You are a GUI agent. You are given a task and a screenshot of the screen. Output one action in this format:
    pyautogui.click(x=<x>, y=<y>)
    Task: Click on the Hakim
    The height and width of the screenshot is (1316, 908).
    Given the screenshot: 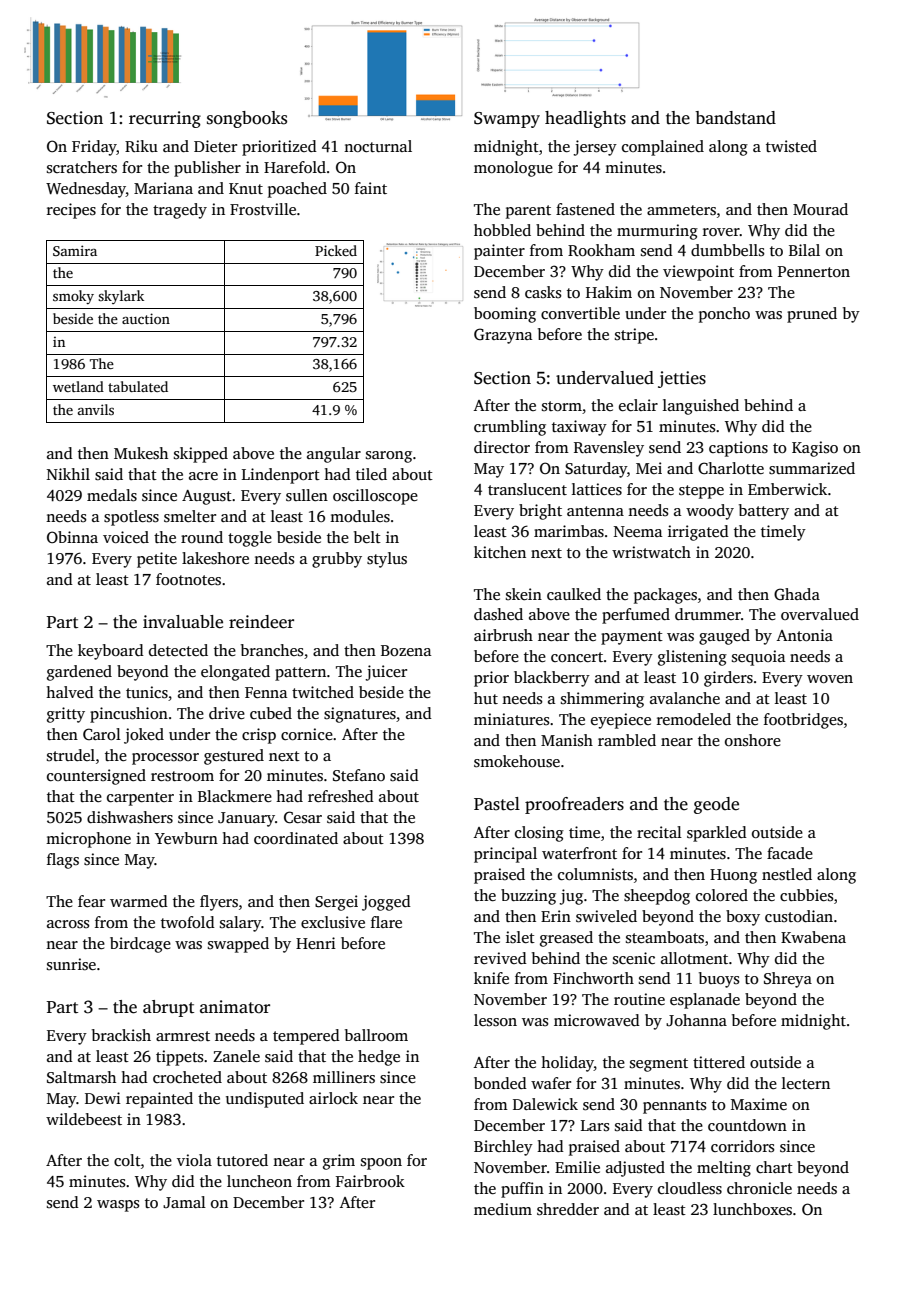 What is the action you would take?
    pyautogui.click(x=609, y=292)
